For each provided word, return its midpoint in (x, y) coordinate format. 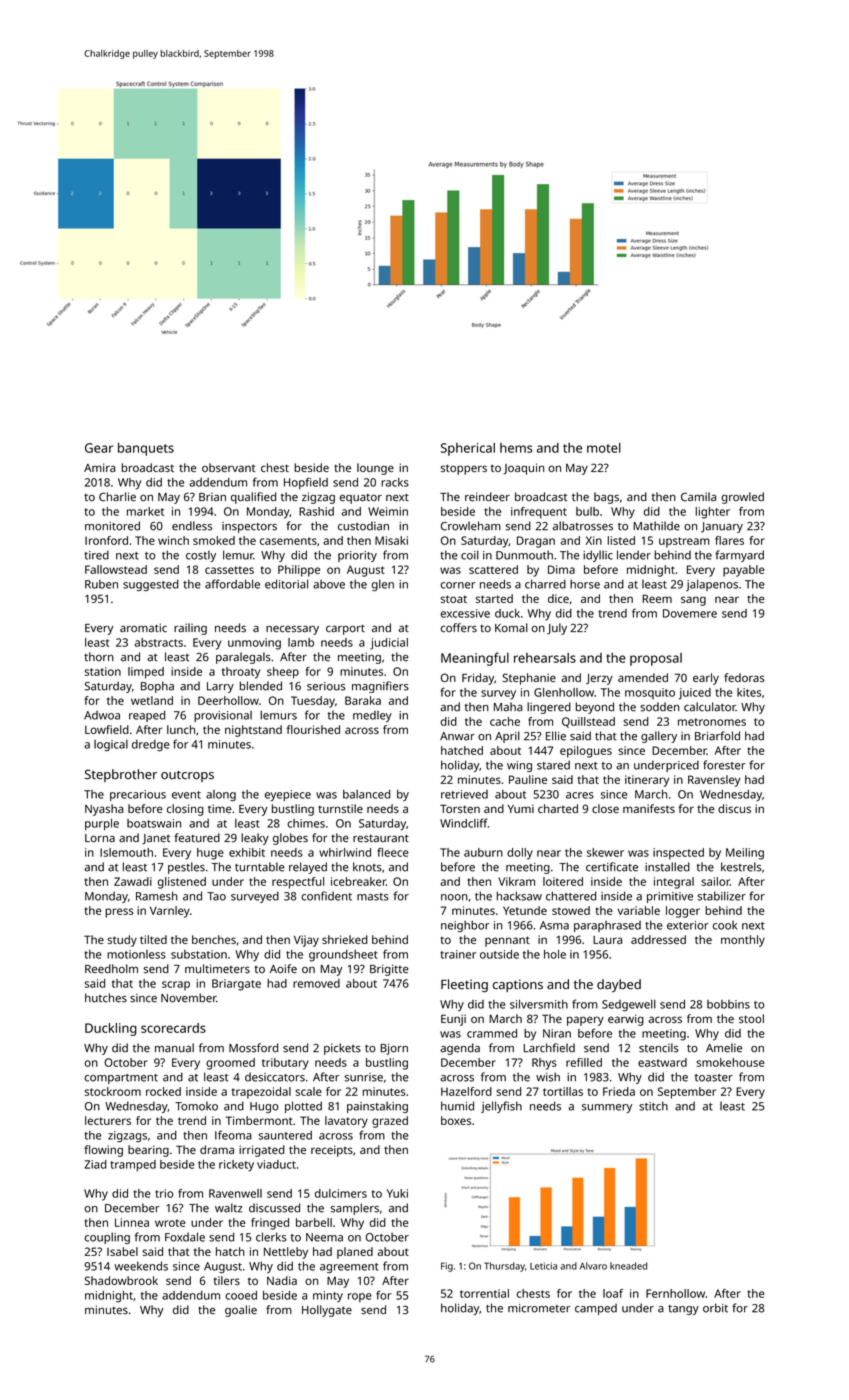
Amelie (724, 1048)
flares (729, 540)
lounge (375, 469)
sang (693, 601)
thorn (99, 657)
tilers (227, 1280)
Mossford (253, 1048)
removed (316, 983)
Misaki (391, 540)
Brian (212, 497)
